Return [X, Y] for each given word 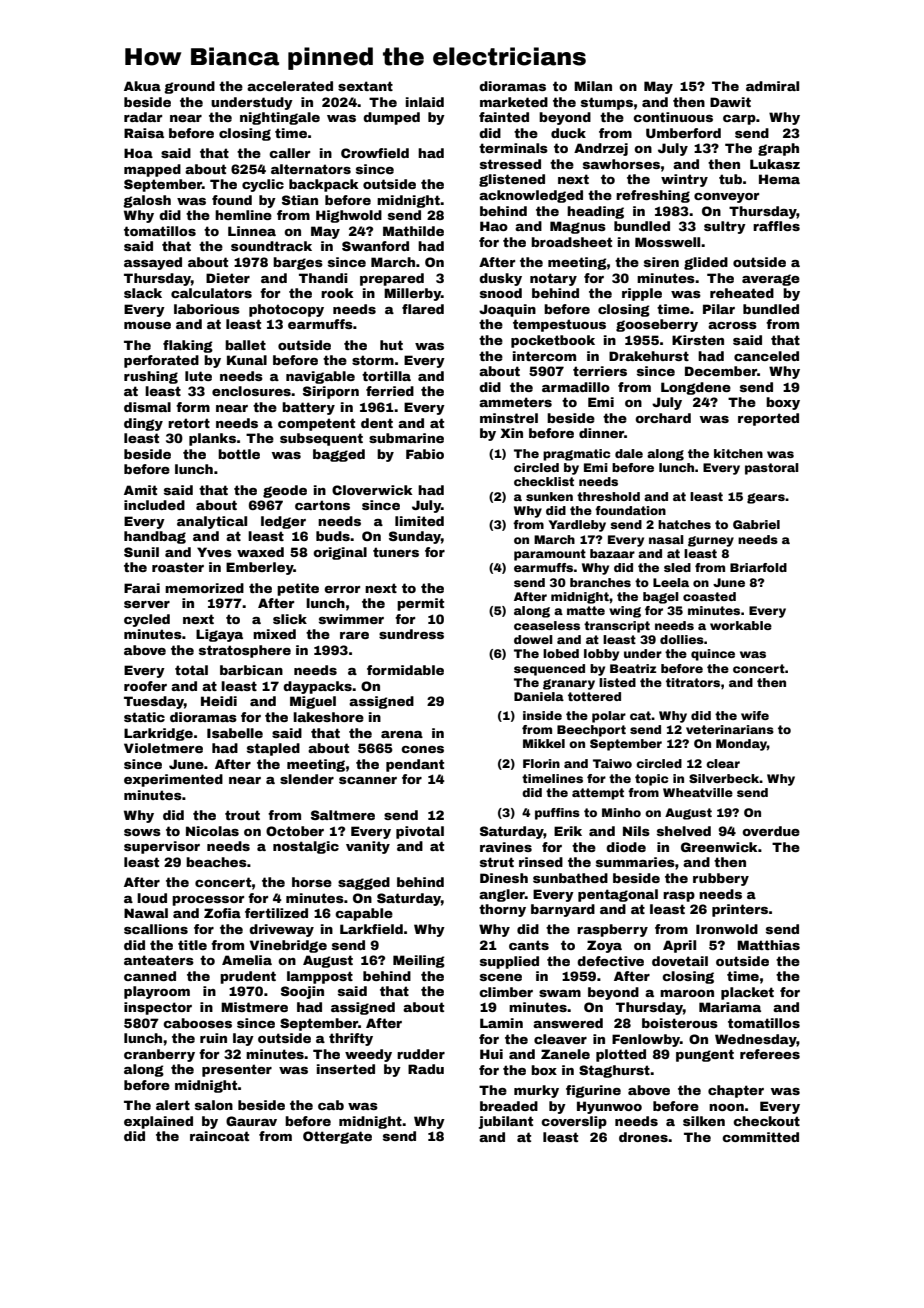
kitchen [738, 453]
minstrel [509, 418]
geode [285, 491]
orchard [663, 418]
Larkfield [371, 929]
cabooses [197, 1023]
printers [740, 910]
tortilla [386, 376]
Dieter [228, 278]
